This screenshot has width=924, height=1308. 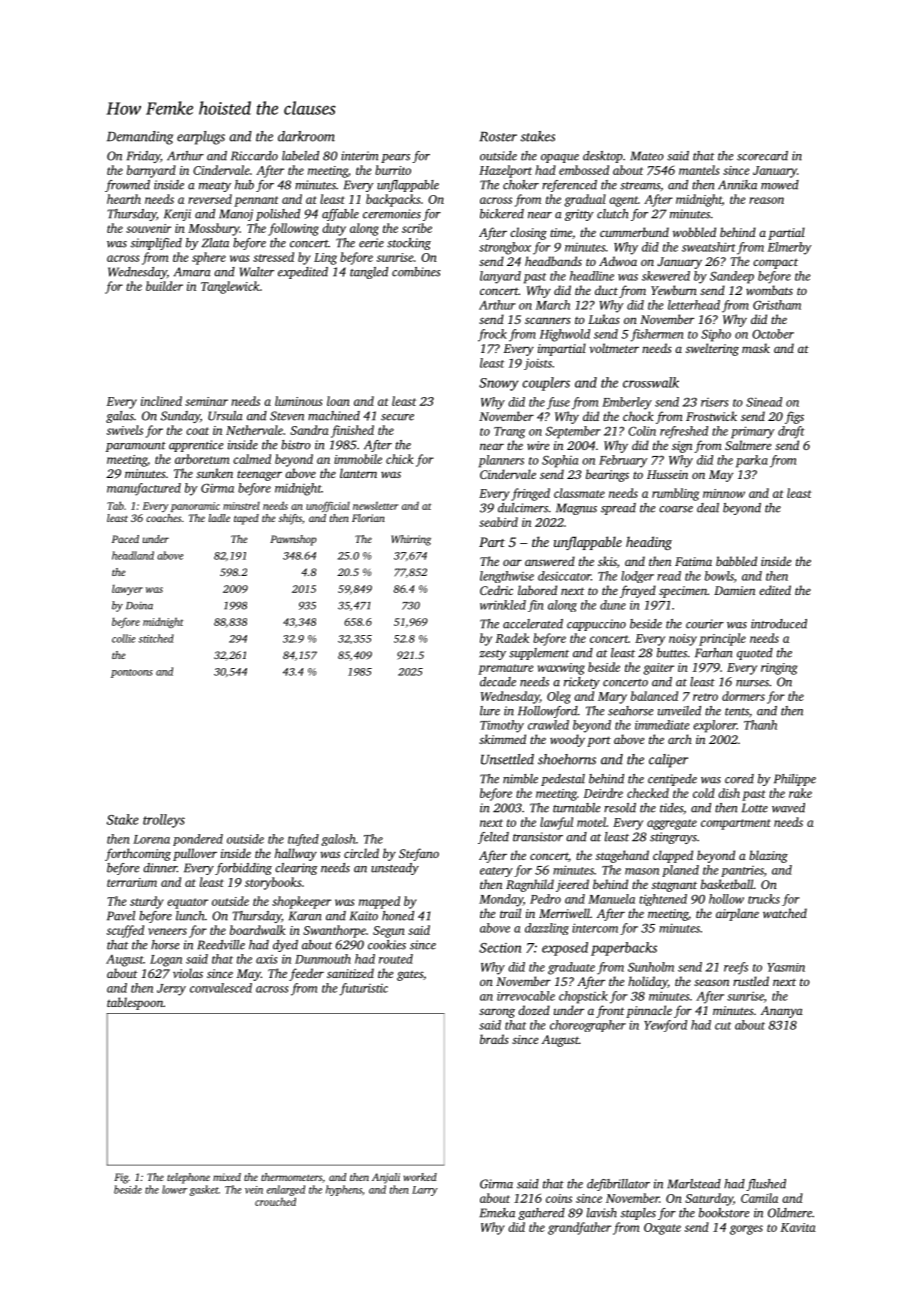 What do you see at coordinates (156, 638) in the screenshot?
I see `stitched` at bounding box center [156, 638].
